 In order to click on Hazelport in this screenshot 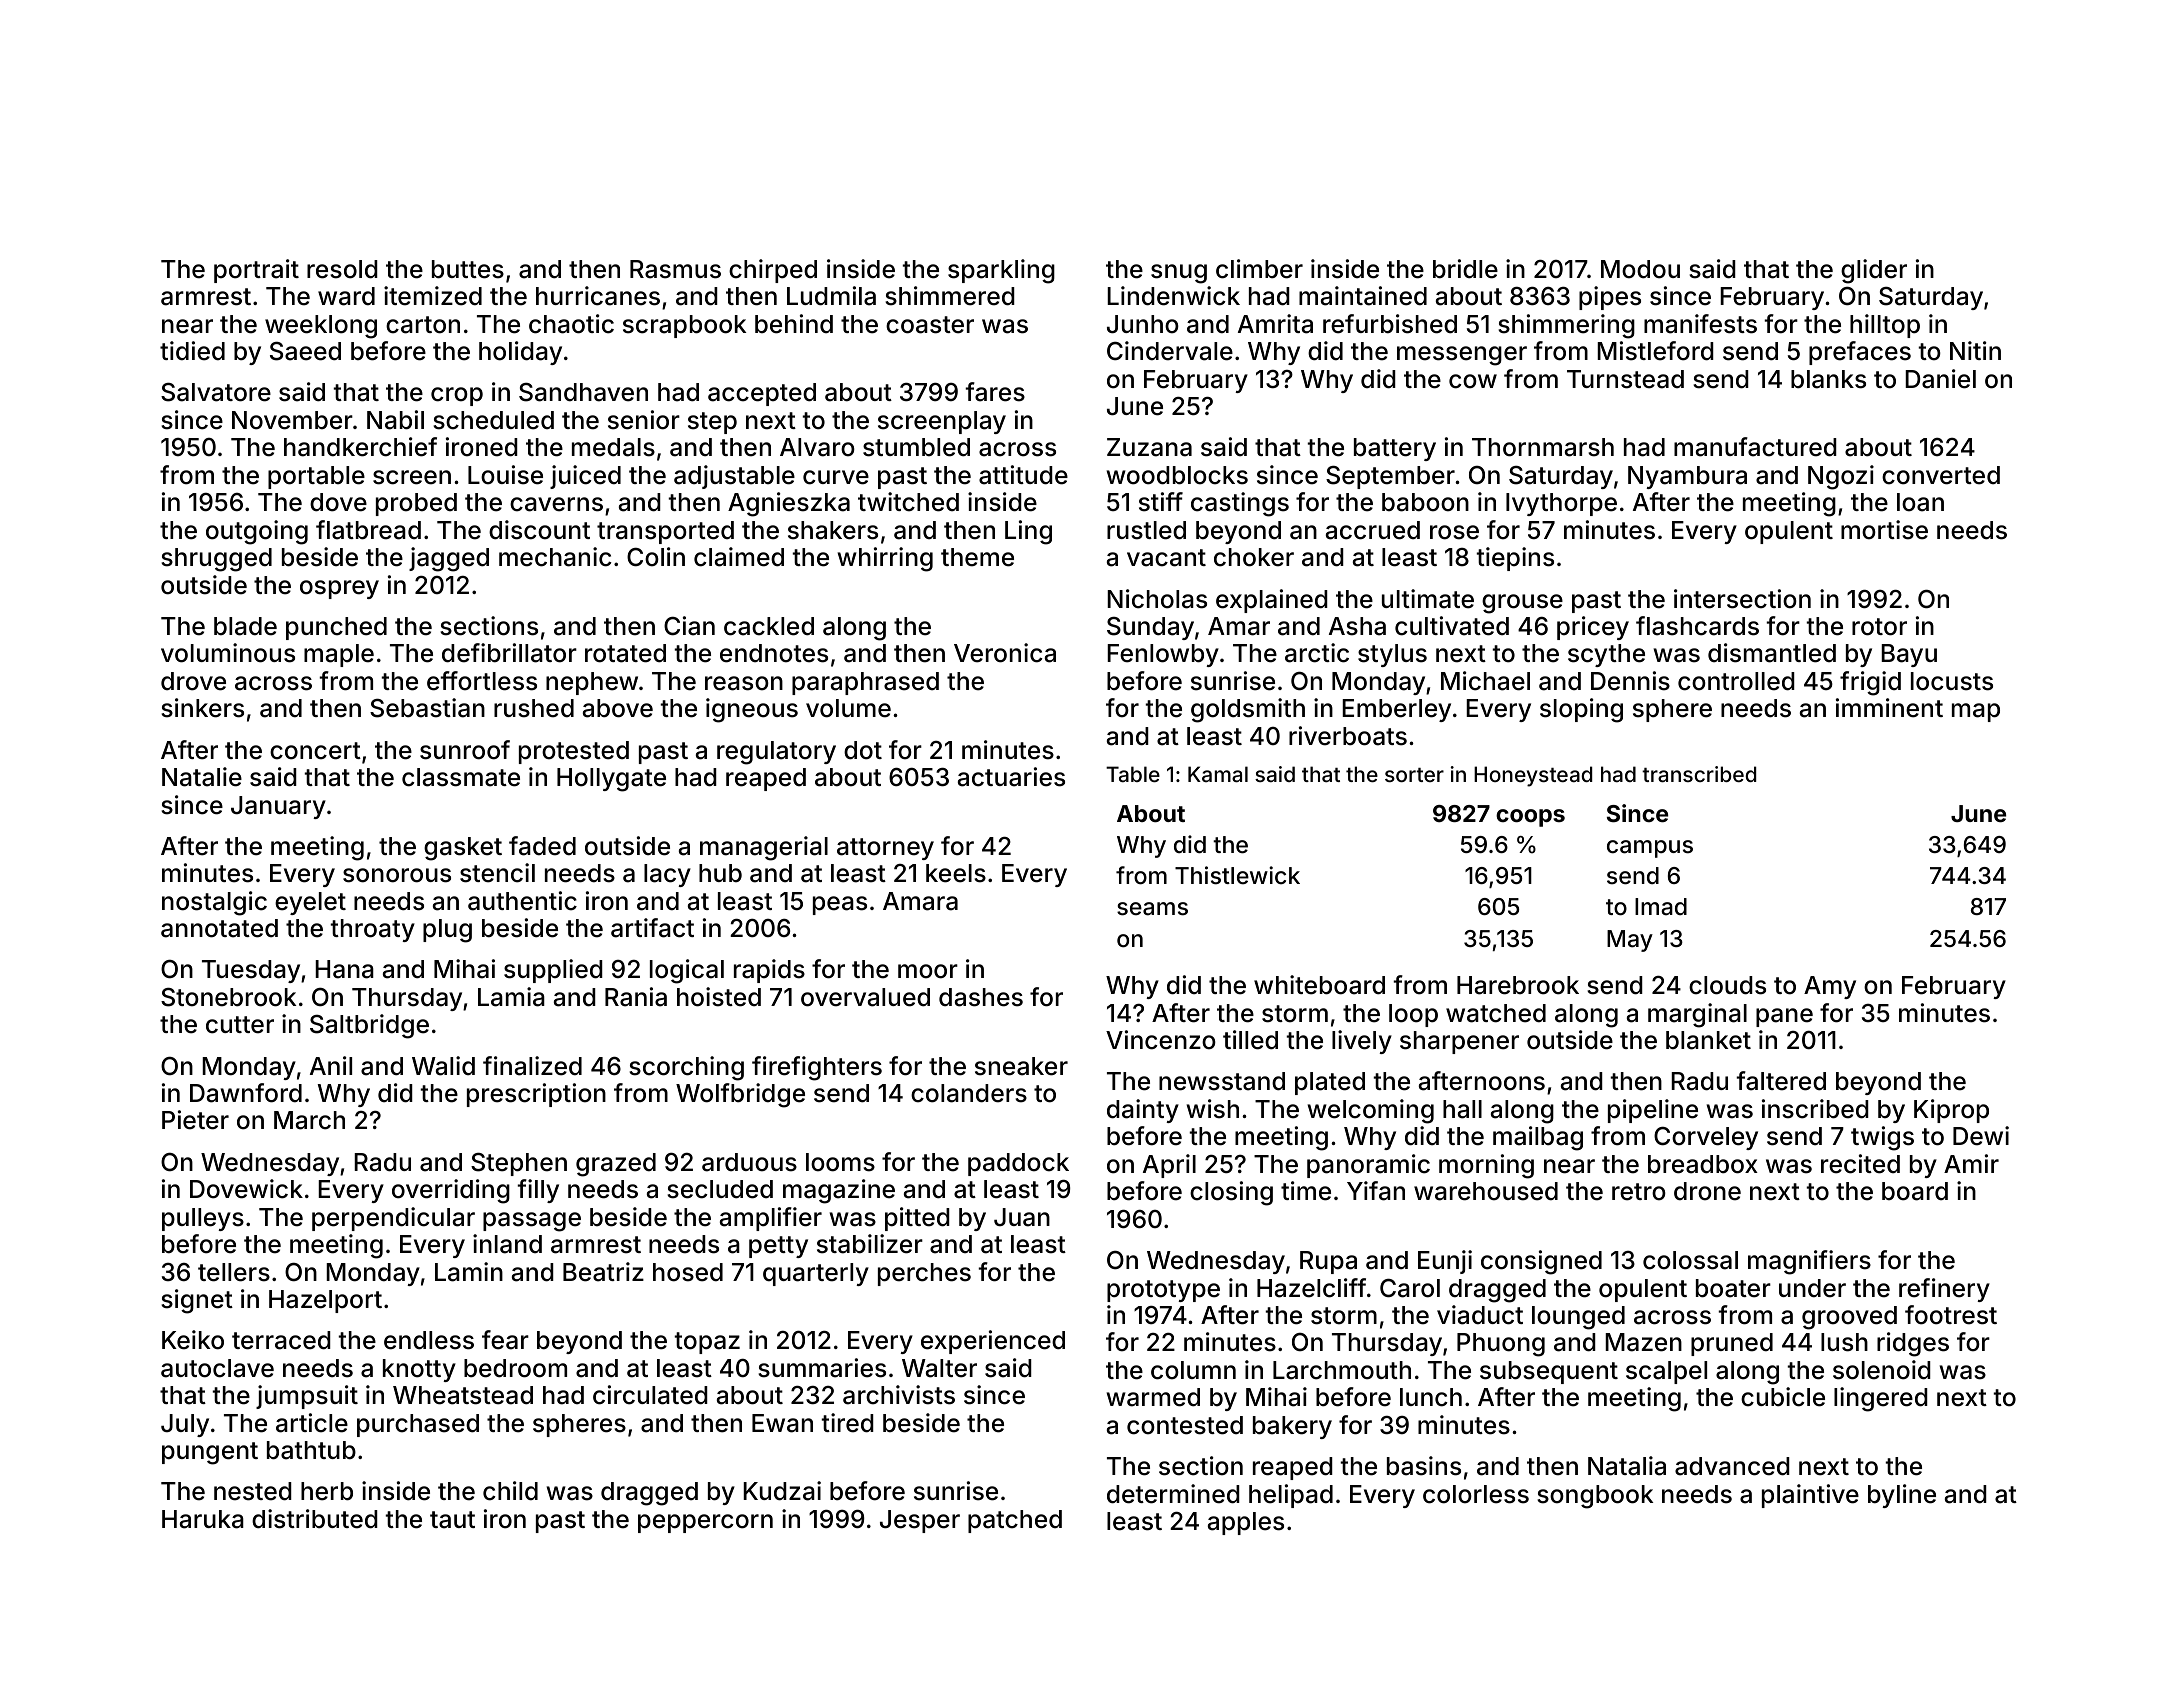, I will do `click(325, 1301)`.
